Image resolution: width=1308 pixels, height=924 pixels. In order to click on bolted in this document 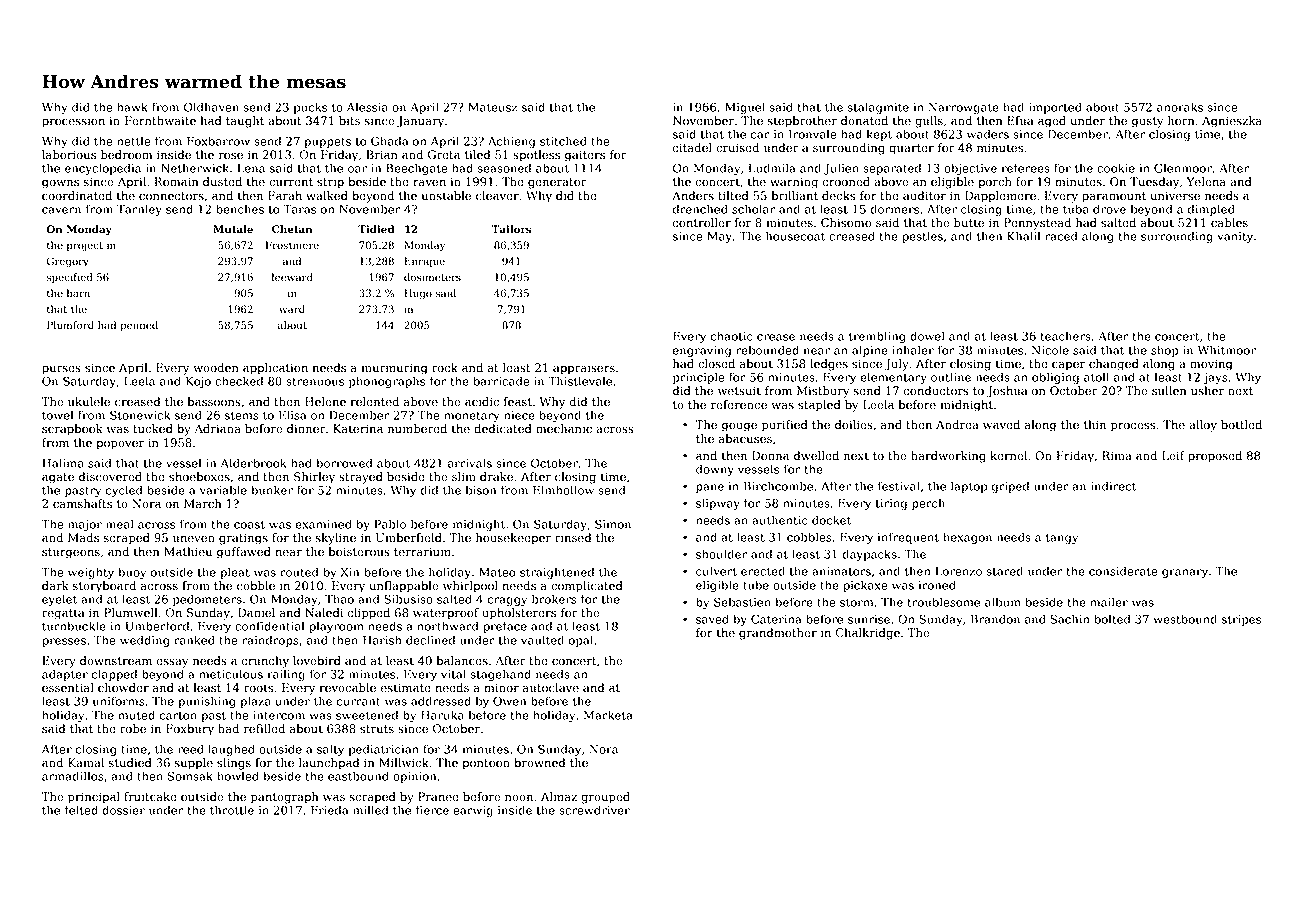, I will do `click(1112, 619)`.
